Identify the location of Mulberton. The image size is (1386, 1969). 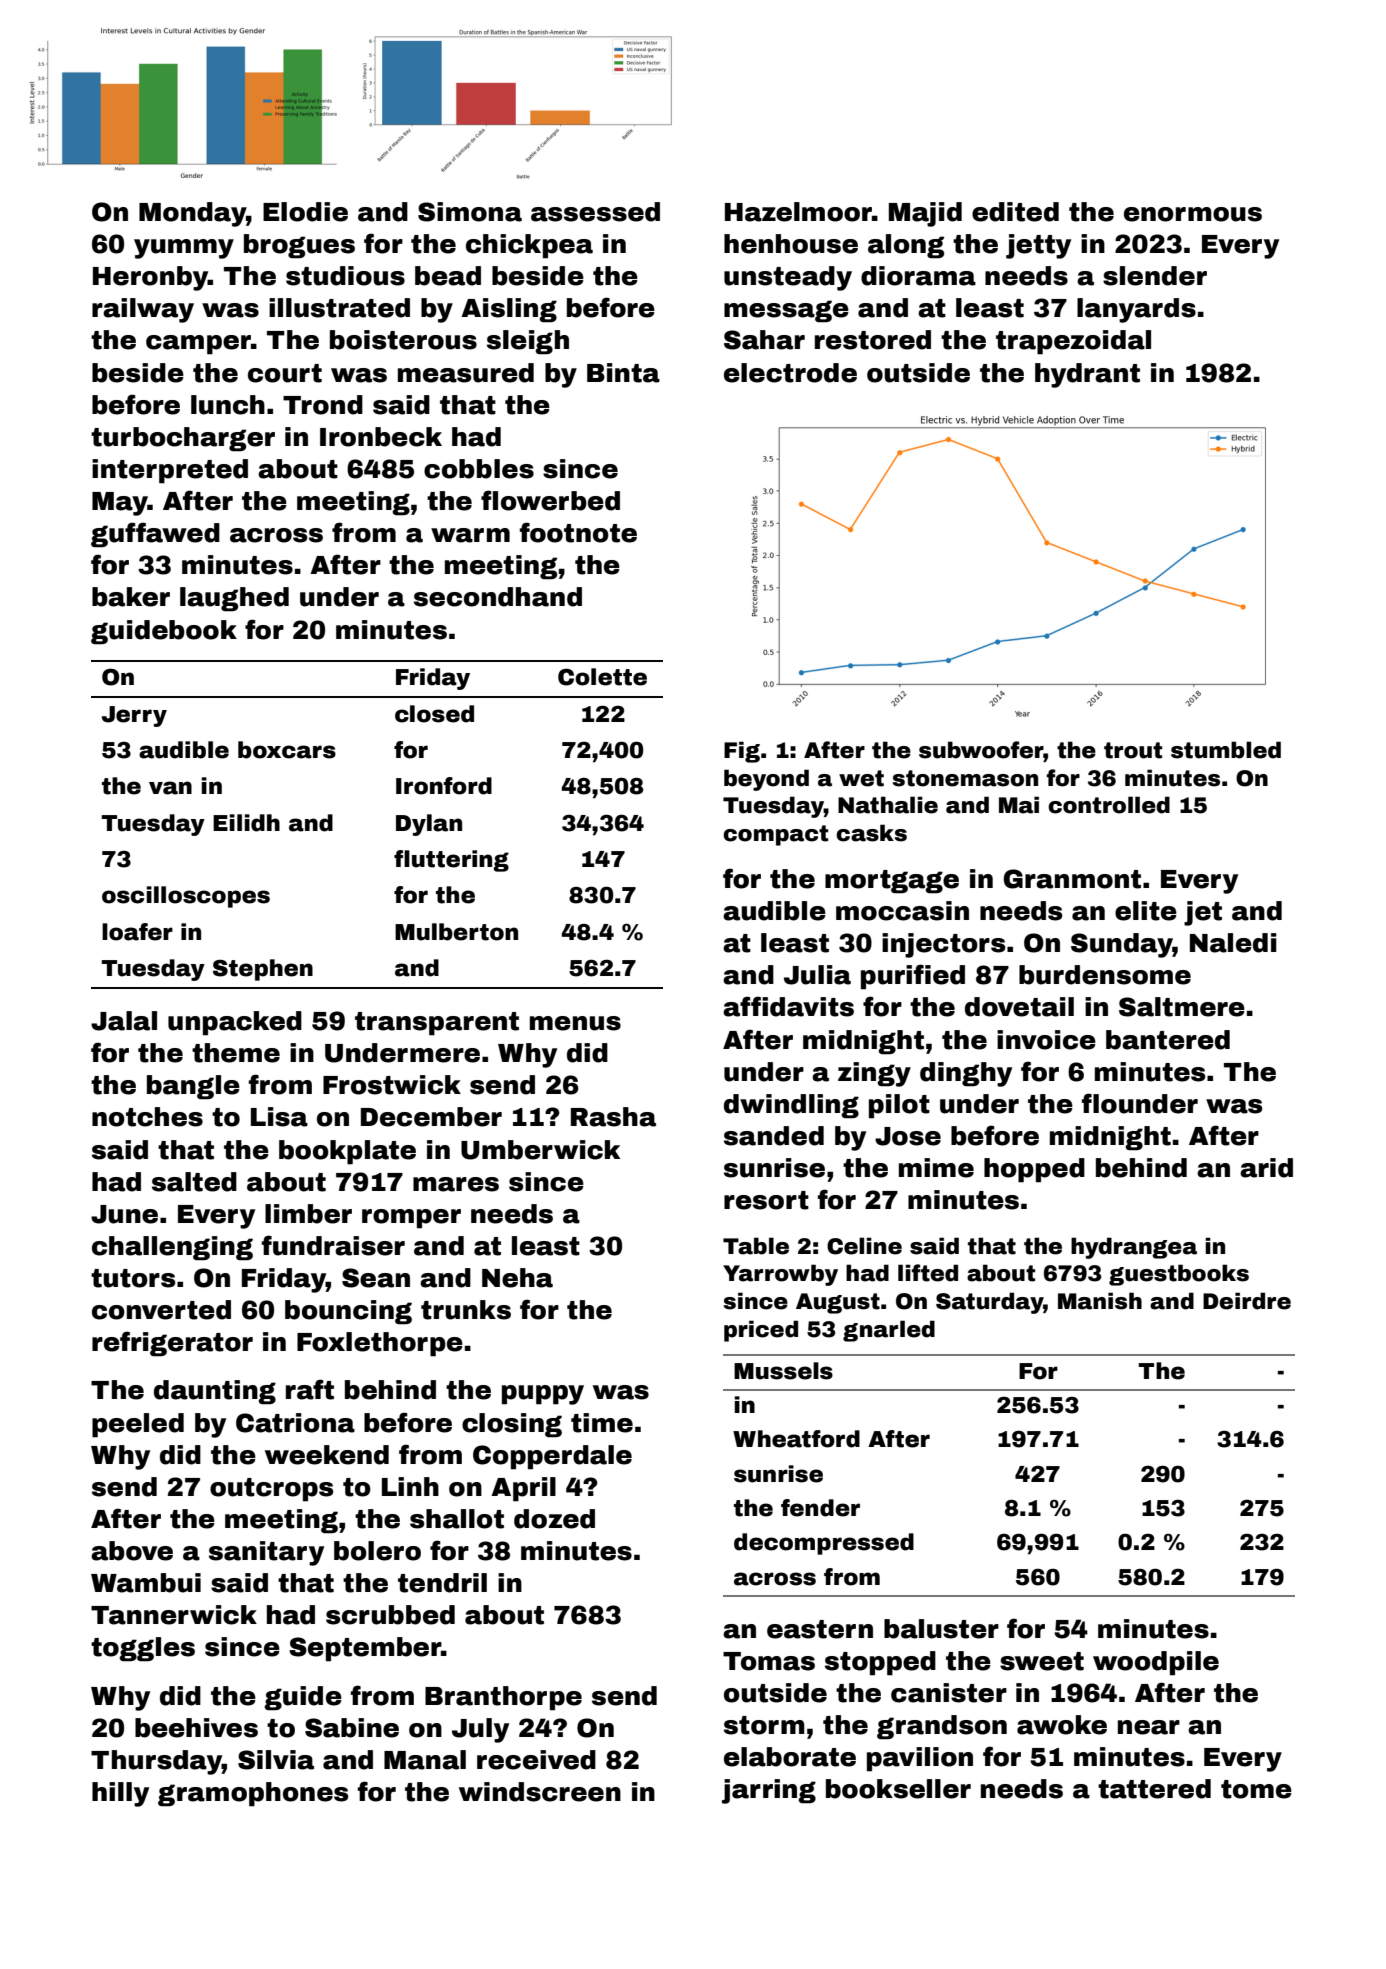
(456, 932).
